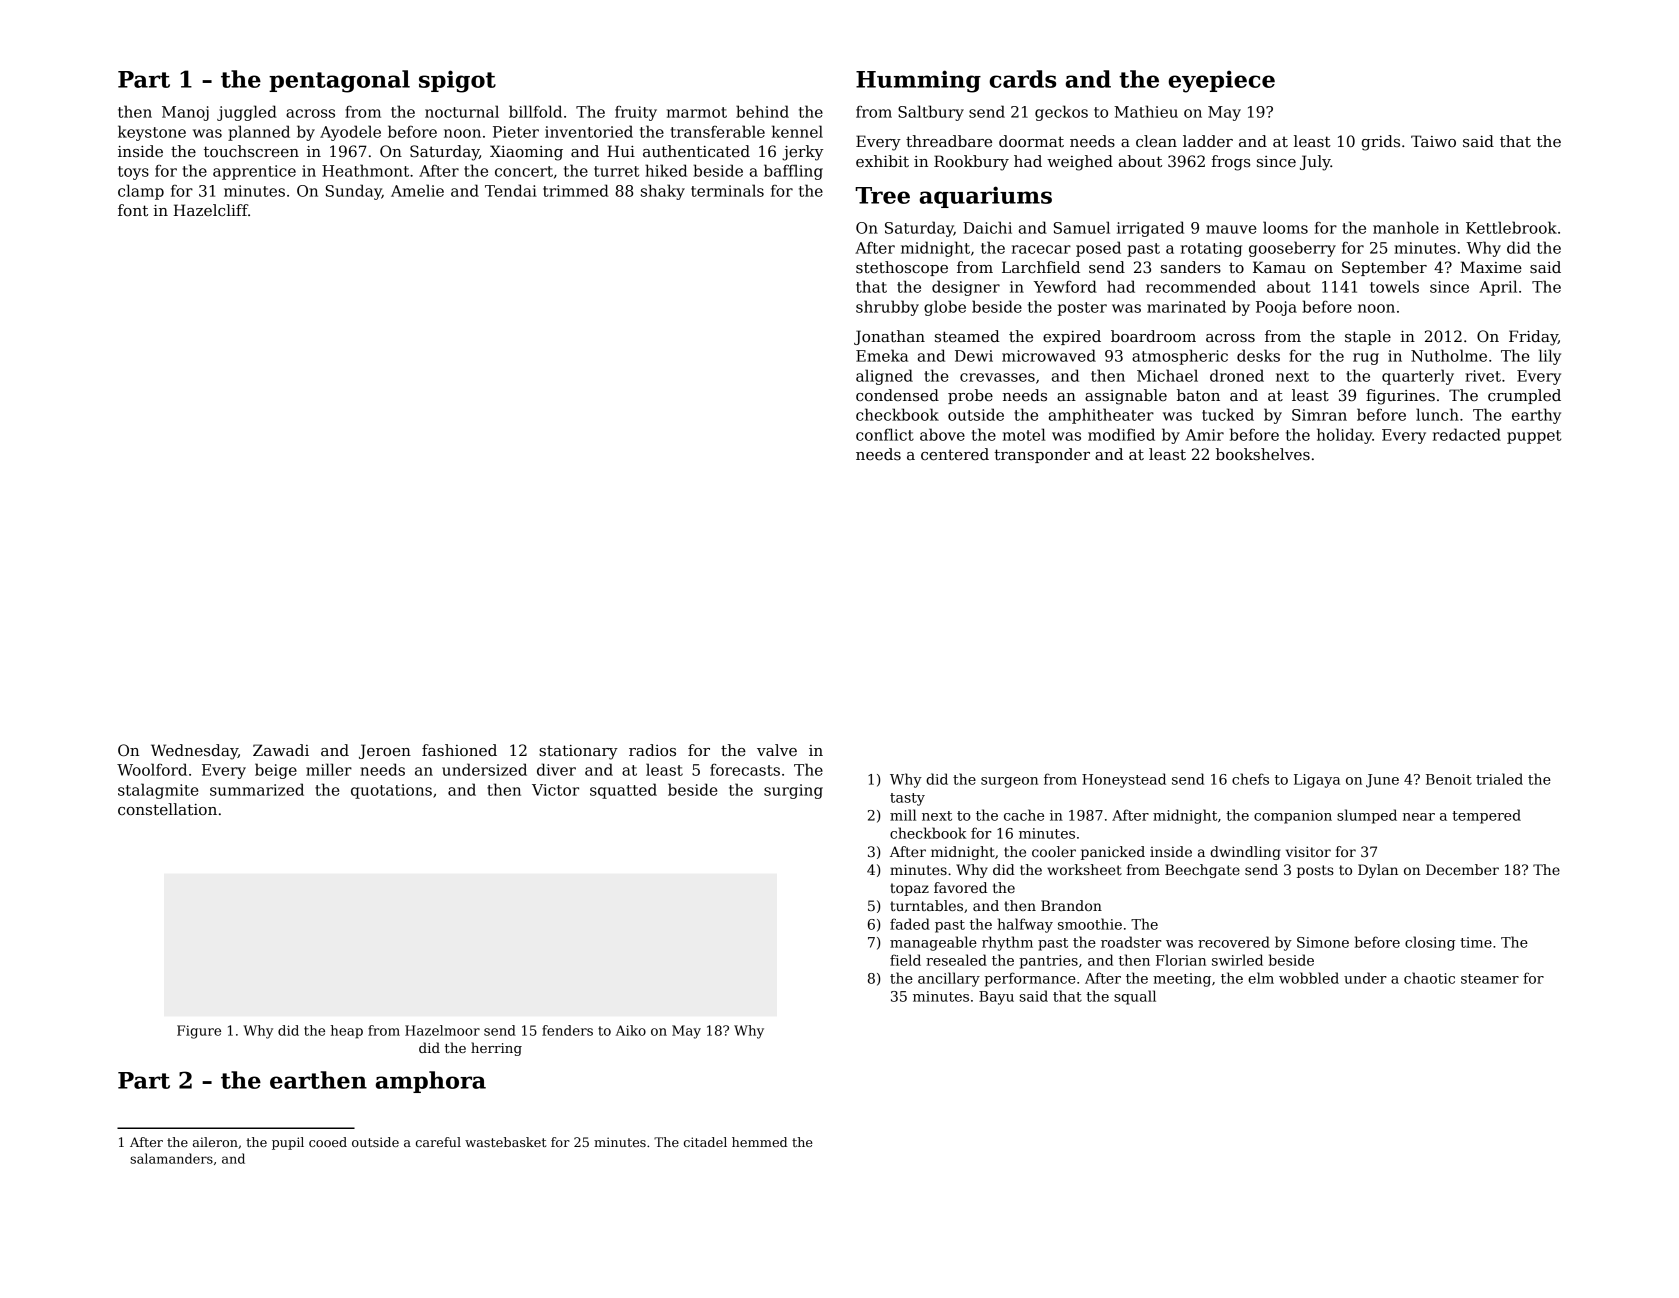 The width and height of the screenshot is (1679, 1298). Describe the element at coordinates (215, 1142) in the screenshot. I see `aileron` at that location.
